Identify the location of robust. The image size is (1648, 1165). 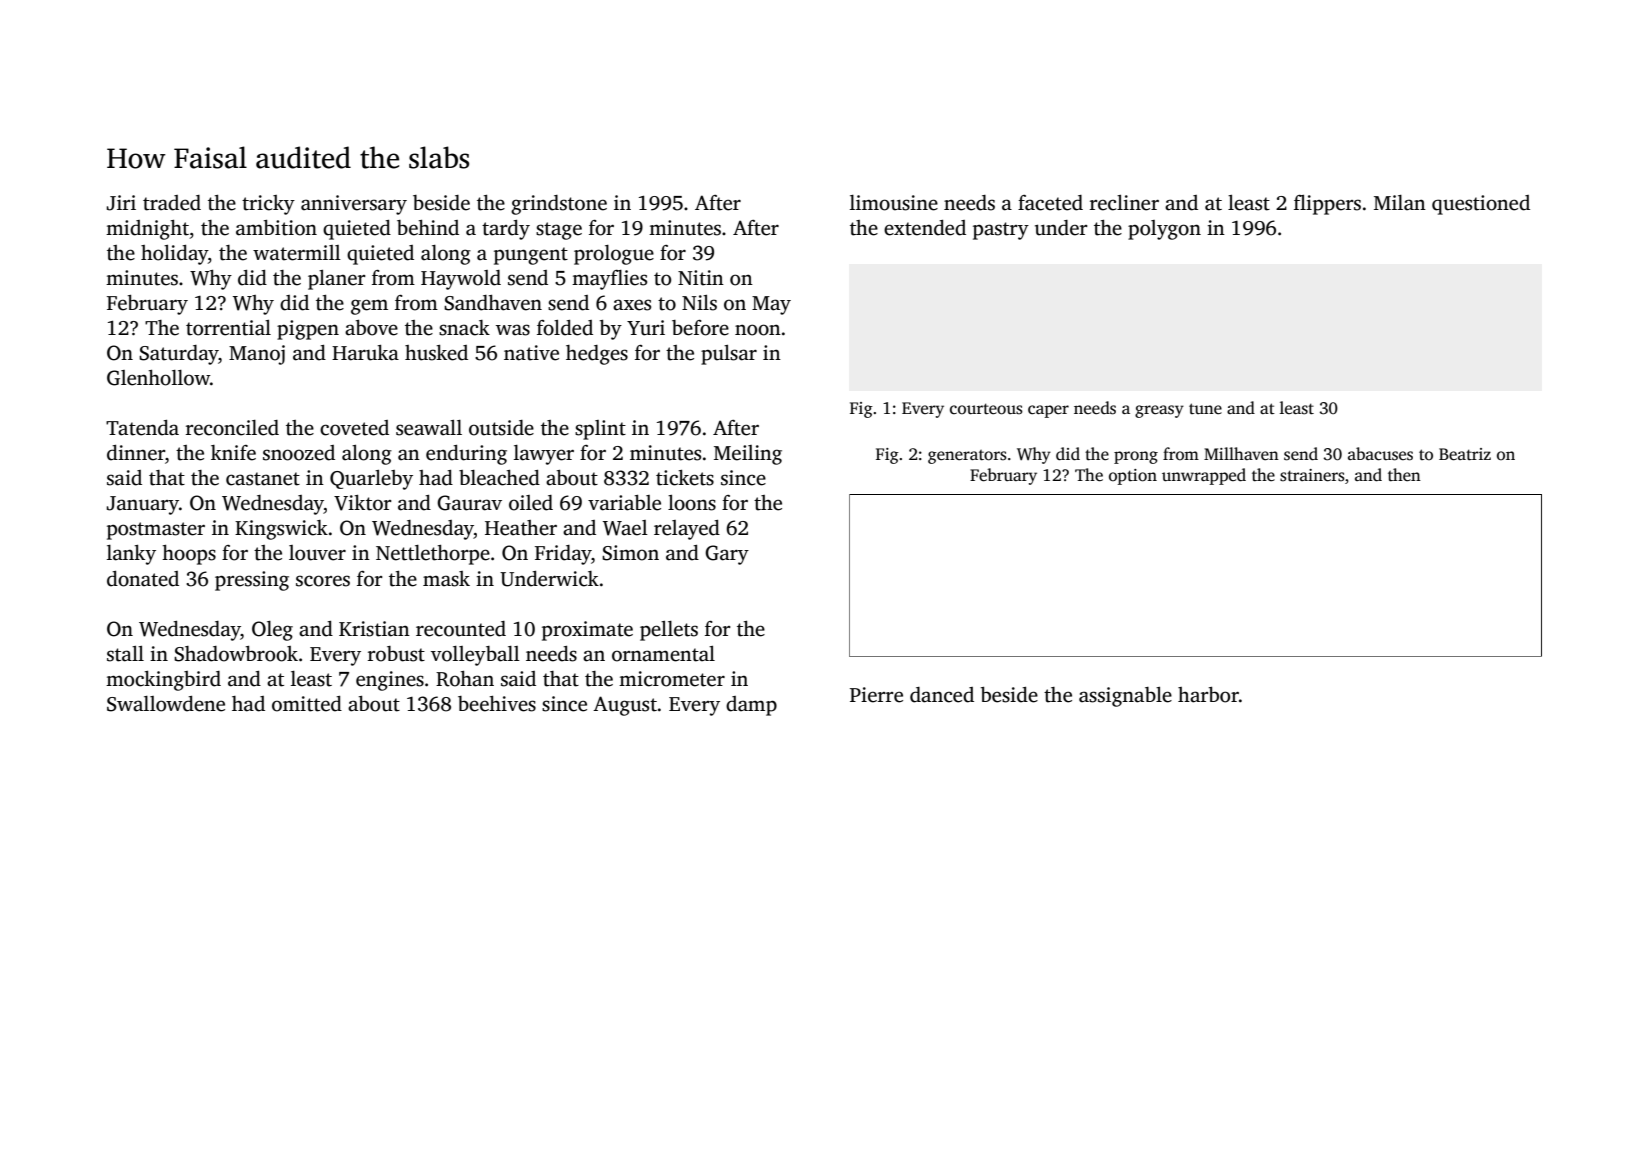
(396, 654).
